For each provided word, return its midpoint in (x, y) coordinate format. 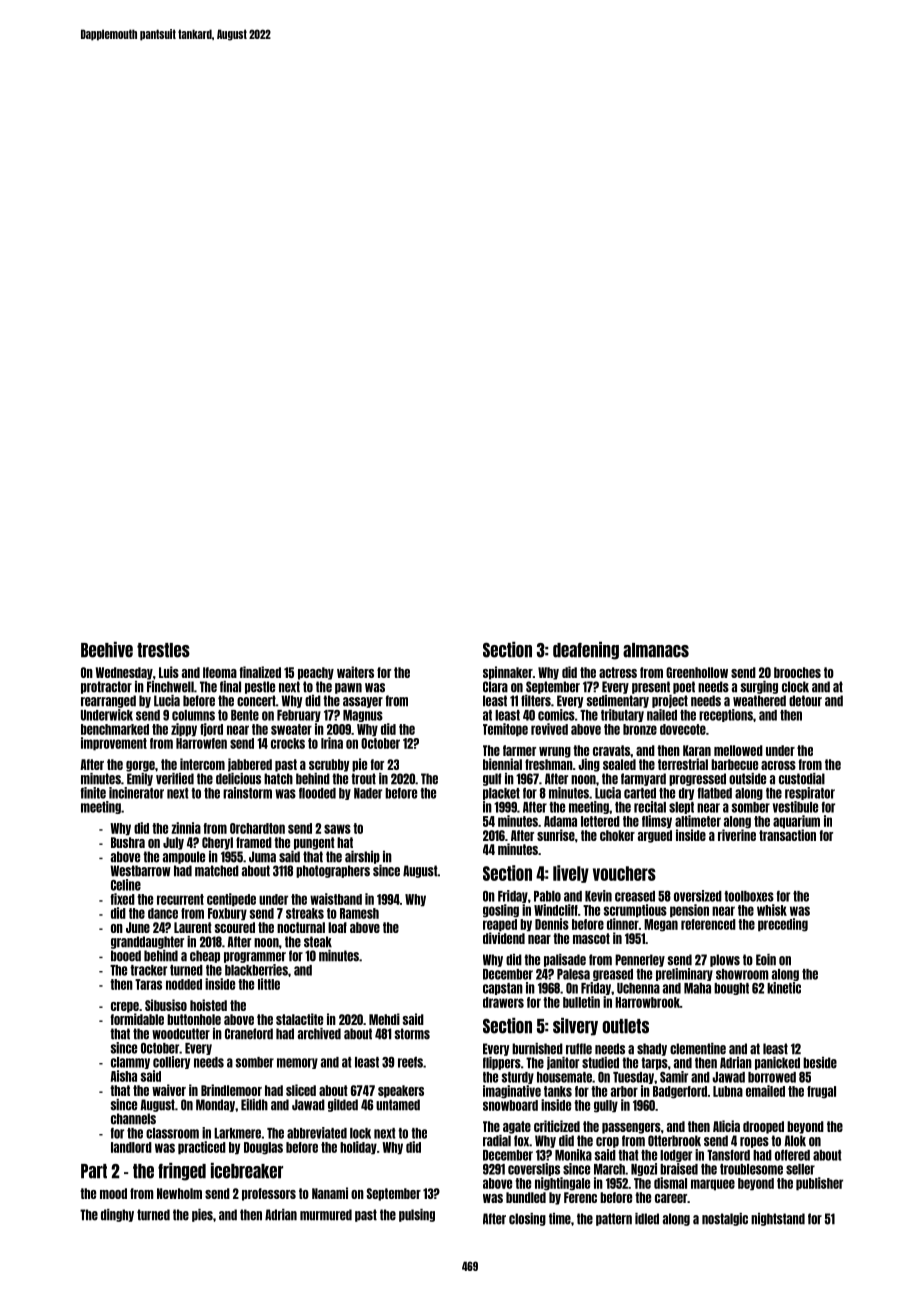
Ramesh (359, 913)
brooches (797, 672)
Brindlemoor (231, 1090)
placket (501, 794)
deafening (586, 651)
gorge (140, 766)
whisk (772, 910)
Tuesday (633, 1078)
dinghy (117, 1215)
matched (217, 871)
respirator (810, 793)
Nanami (330, 1193)
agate (517, 1127)
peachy (316, 673)
